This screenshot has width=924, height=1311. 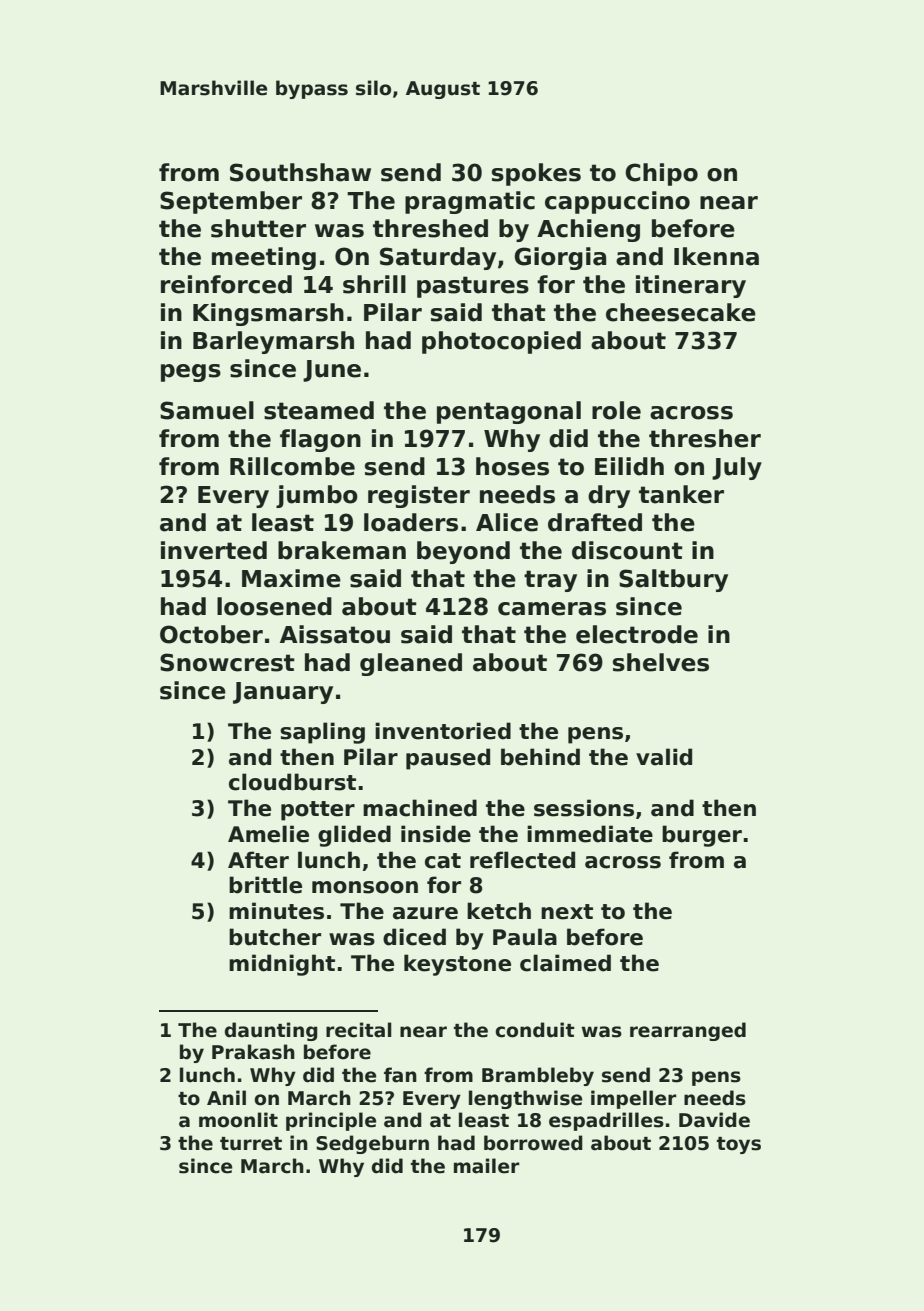 I want to click on Chipo, so click(x=661, y=174).
